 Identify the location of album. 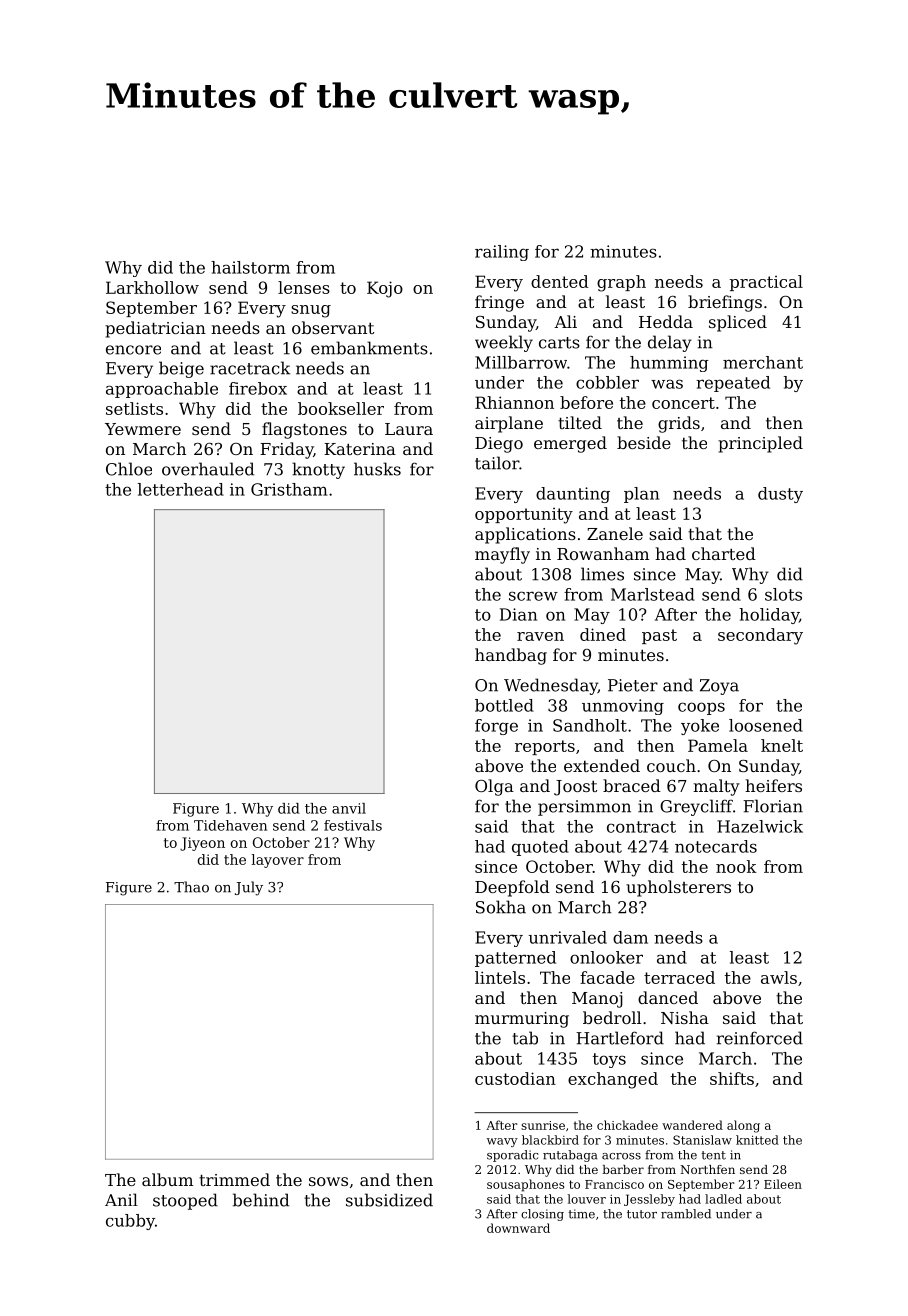
(167, 1179).
